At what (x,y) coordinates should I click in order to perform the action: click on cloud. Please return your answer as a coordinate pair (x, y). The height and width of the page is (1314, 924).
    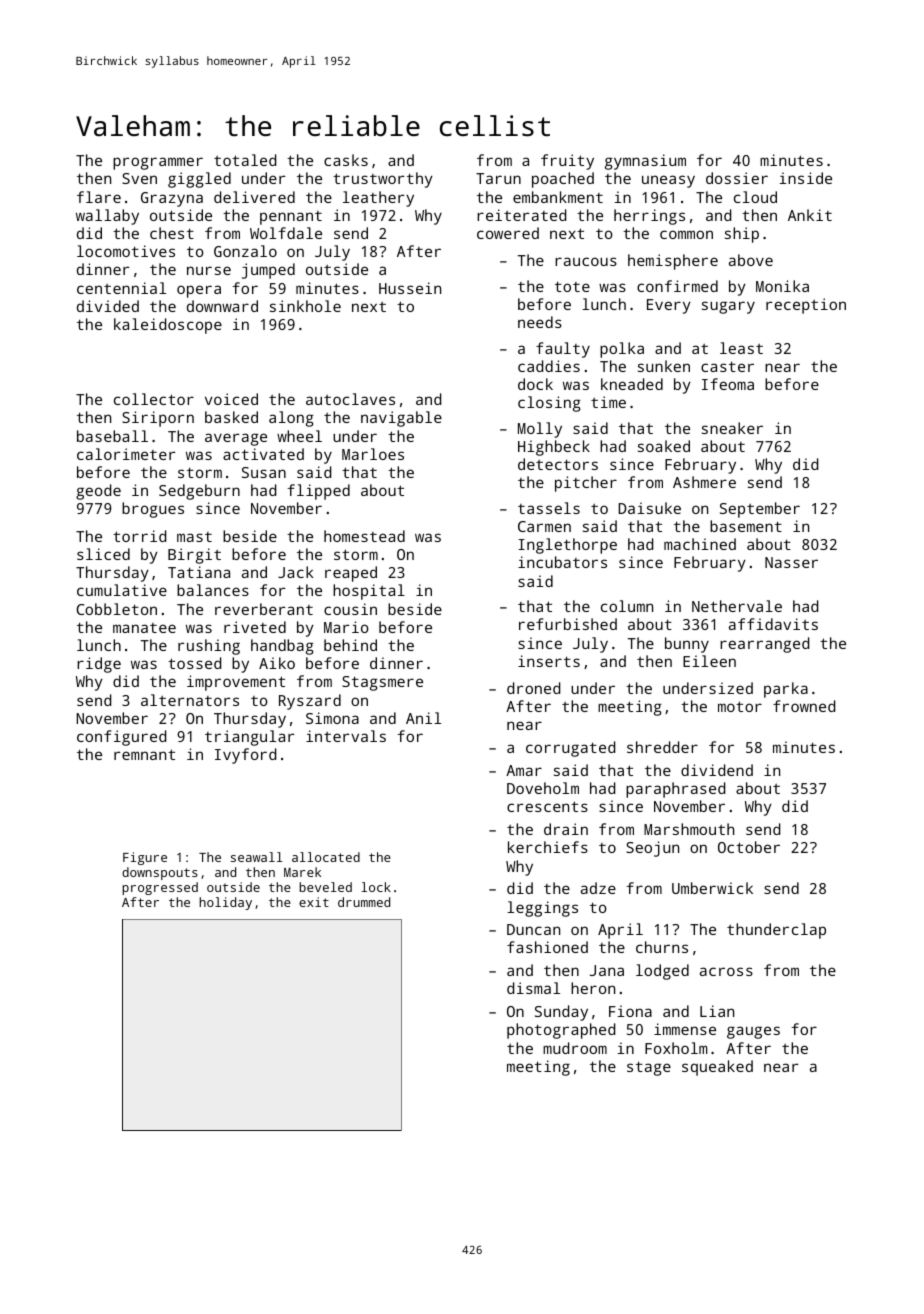
    Looking at the image, I should click on (755, 197).
